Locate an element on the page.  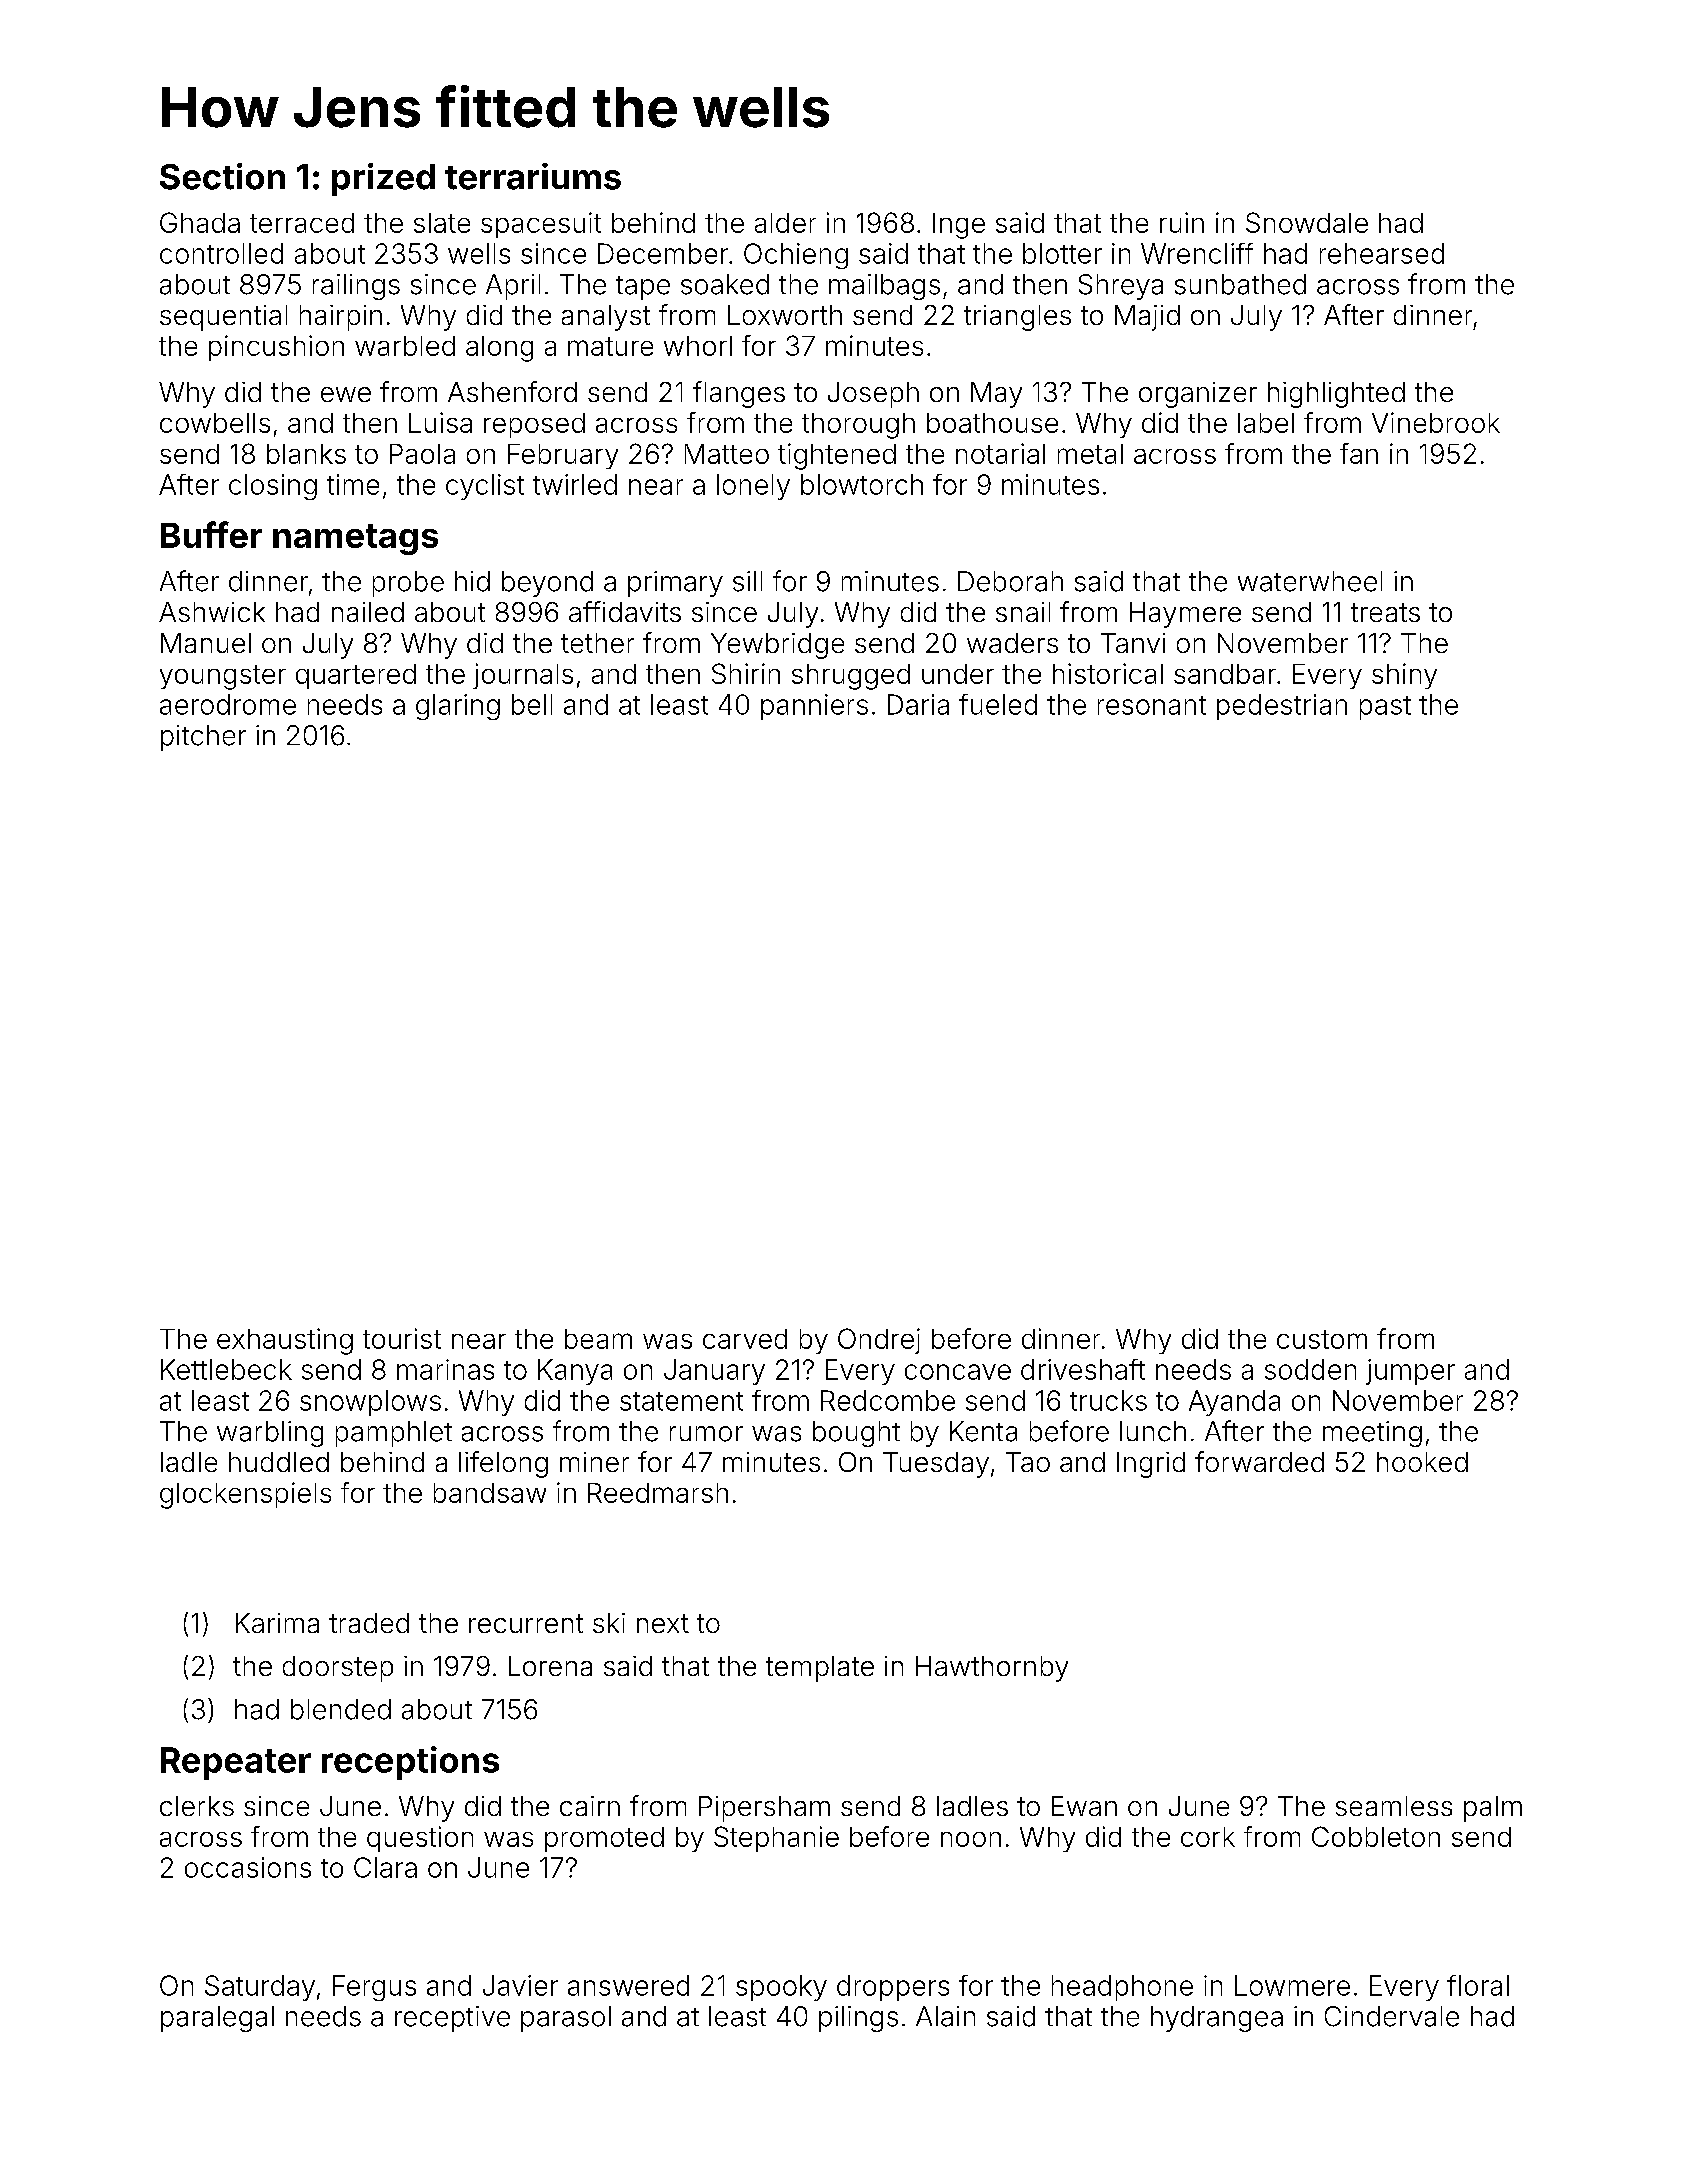
marinas is located at coordinates (445, 1369).
